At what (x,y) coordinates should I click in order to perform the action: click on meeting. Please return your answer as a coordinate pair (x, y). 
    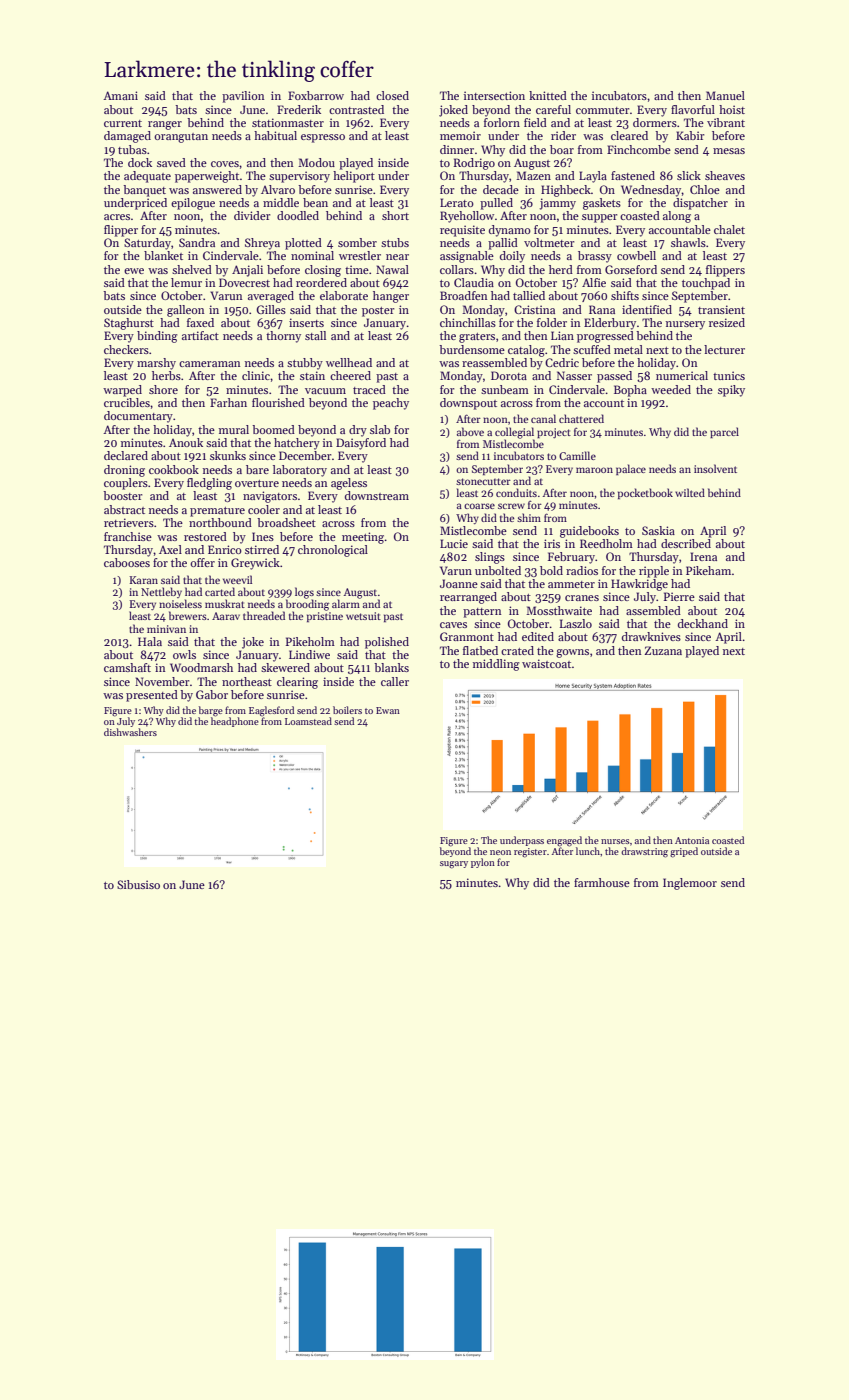
    Looking at the image, I should click on (363, 538).
